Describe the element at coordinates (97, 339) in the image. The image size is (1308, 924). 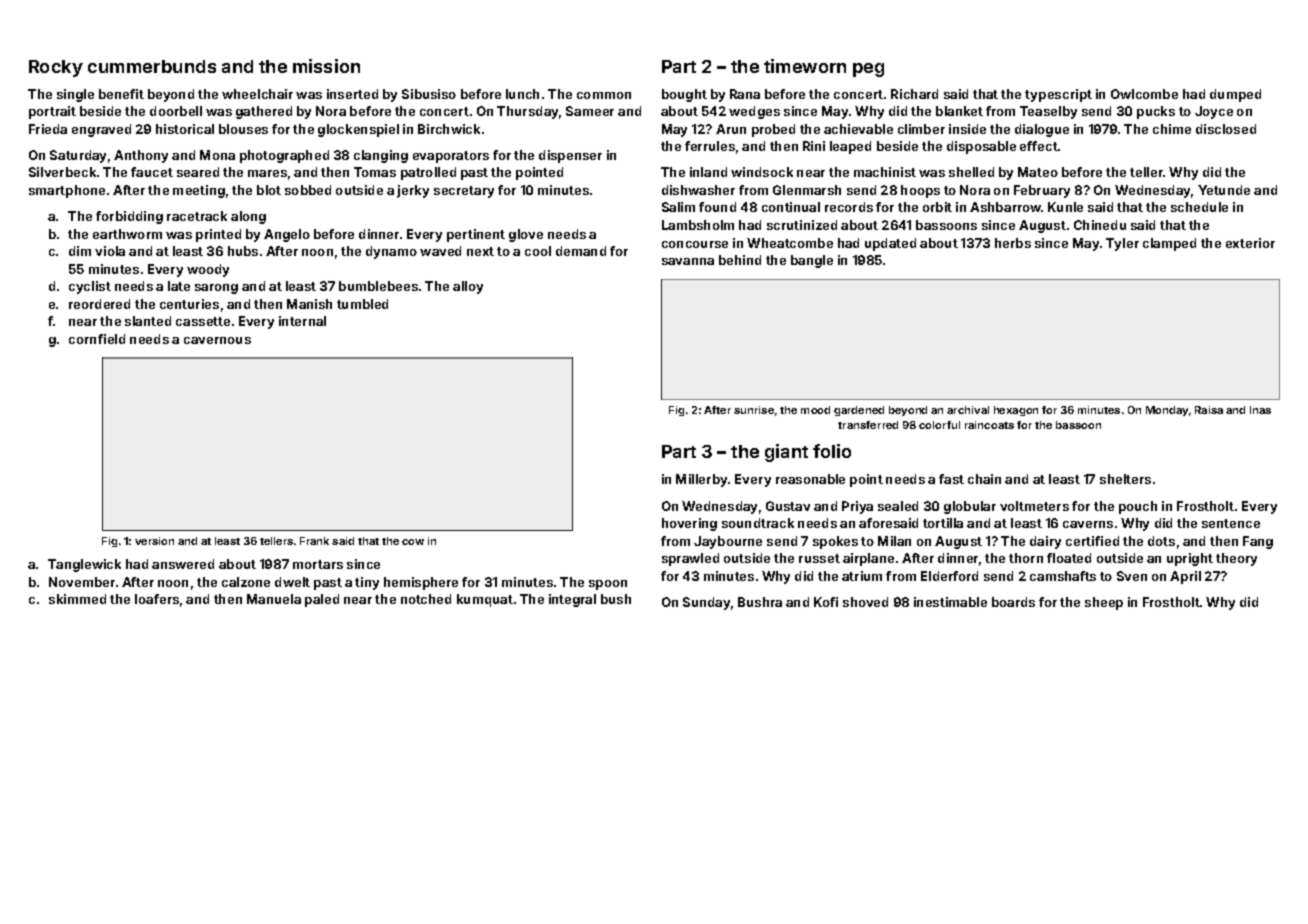
I see `cornfield` at that location.
